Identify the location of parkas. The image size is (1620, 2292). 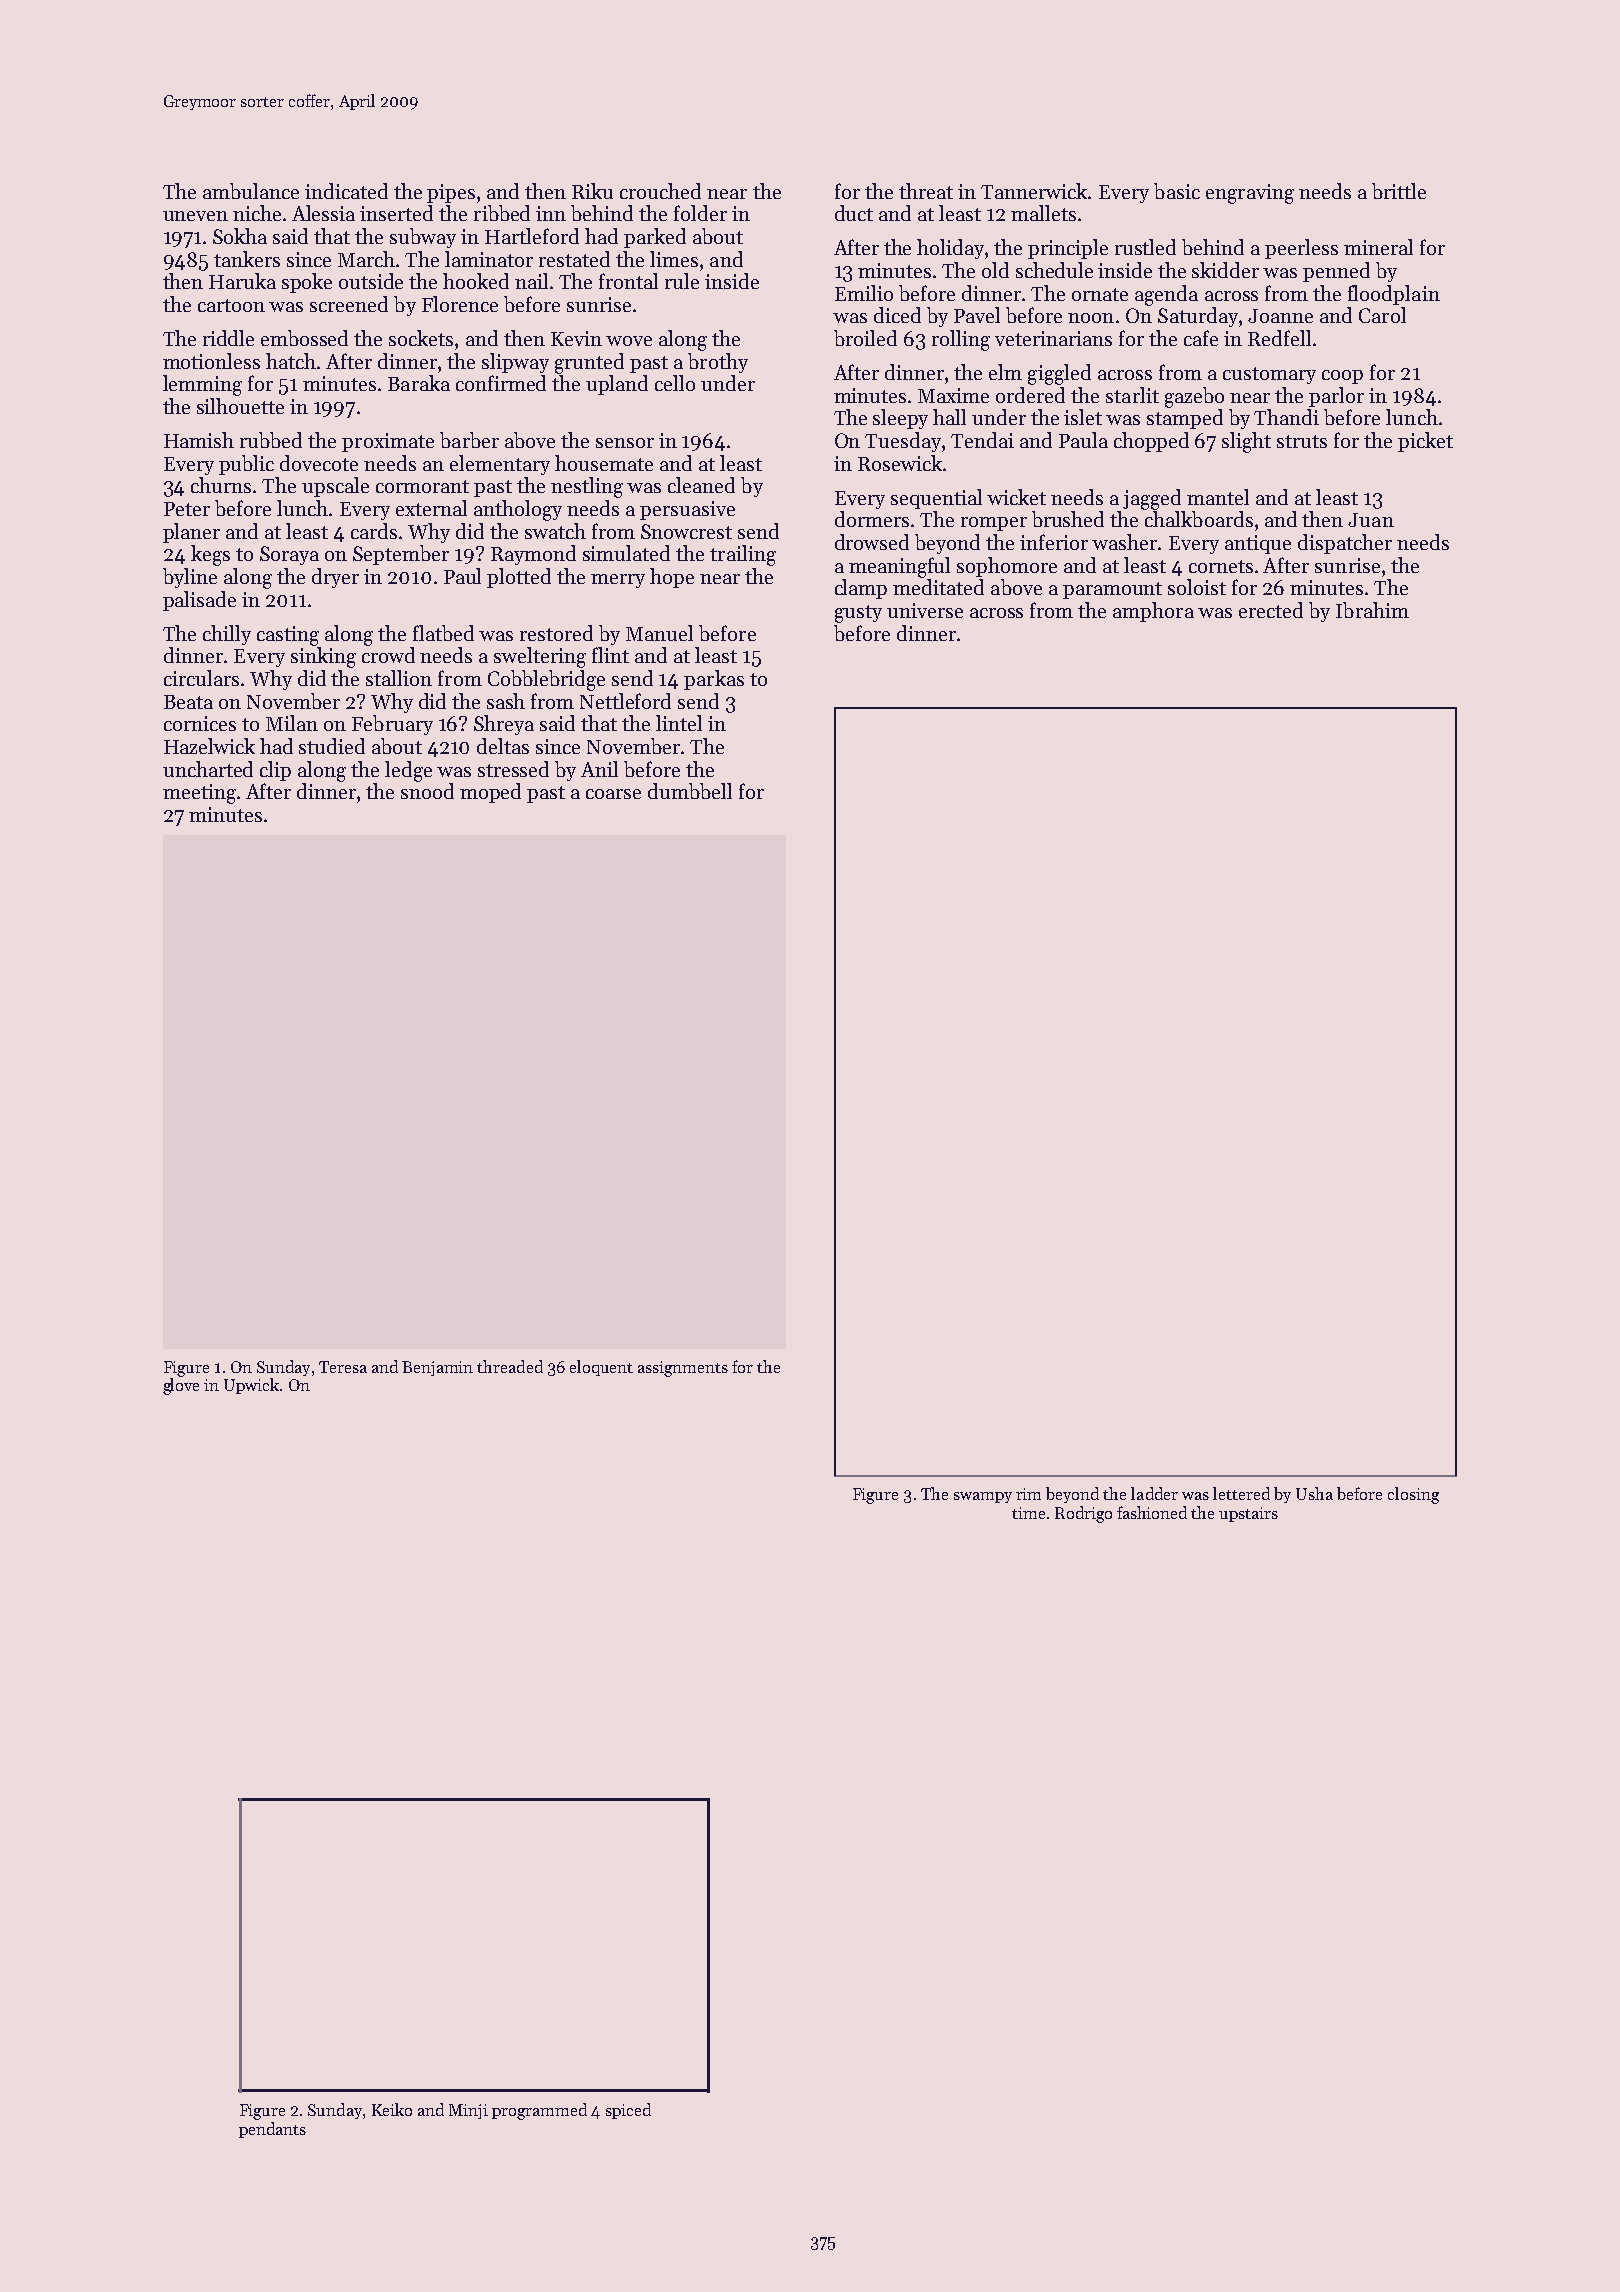
(714, 680).
